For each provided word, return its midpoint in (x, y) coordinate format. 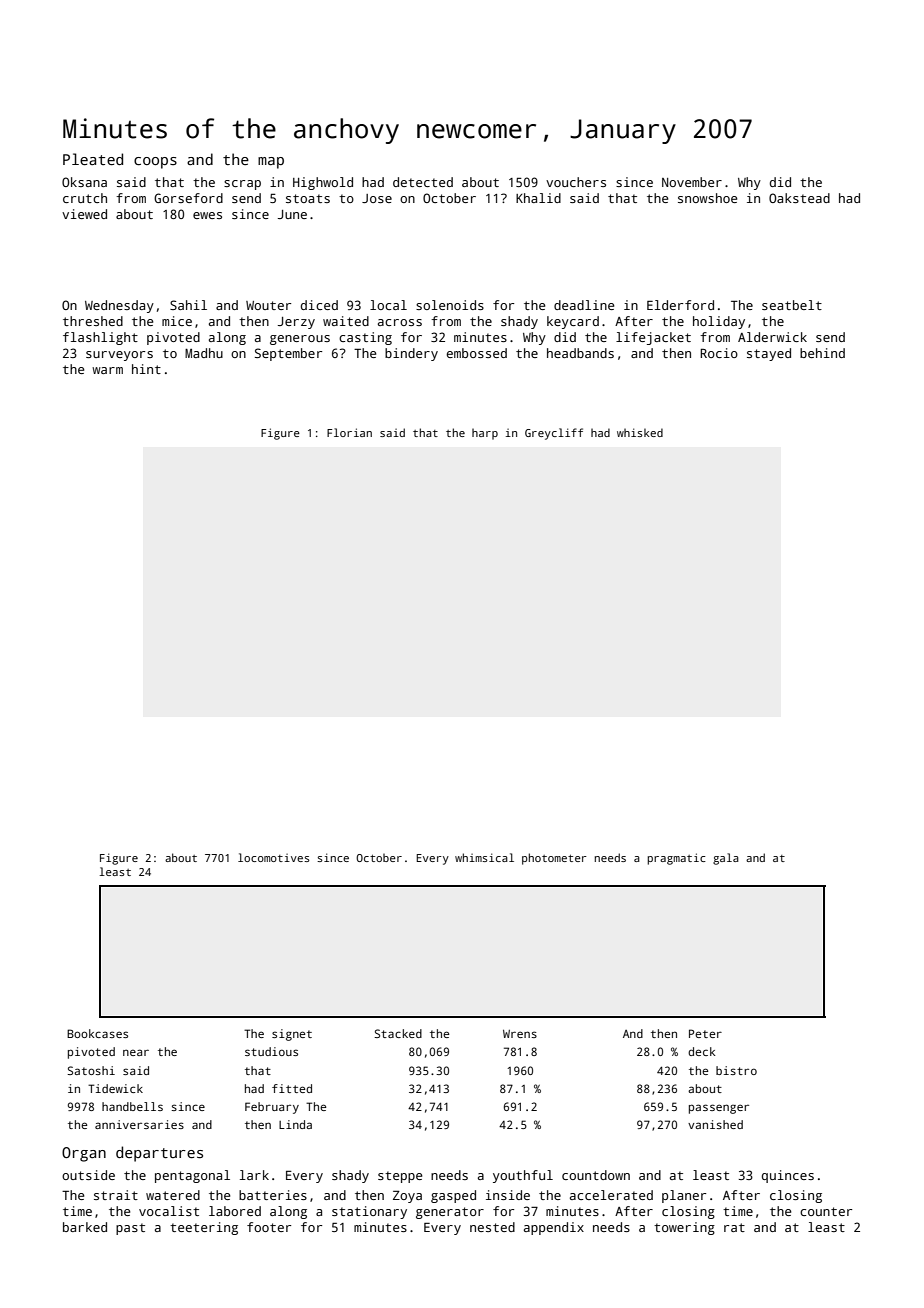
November (692, 182)
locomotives (274, 857)
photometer (554, 859)
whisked (640, 432)
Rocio (719, 353)
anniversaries (139, 1124)
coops (155, 163)
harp (485, 434)
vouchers (576, 182)
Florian (349, 432)
